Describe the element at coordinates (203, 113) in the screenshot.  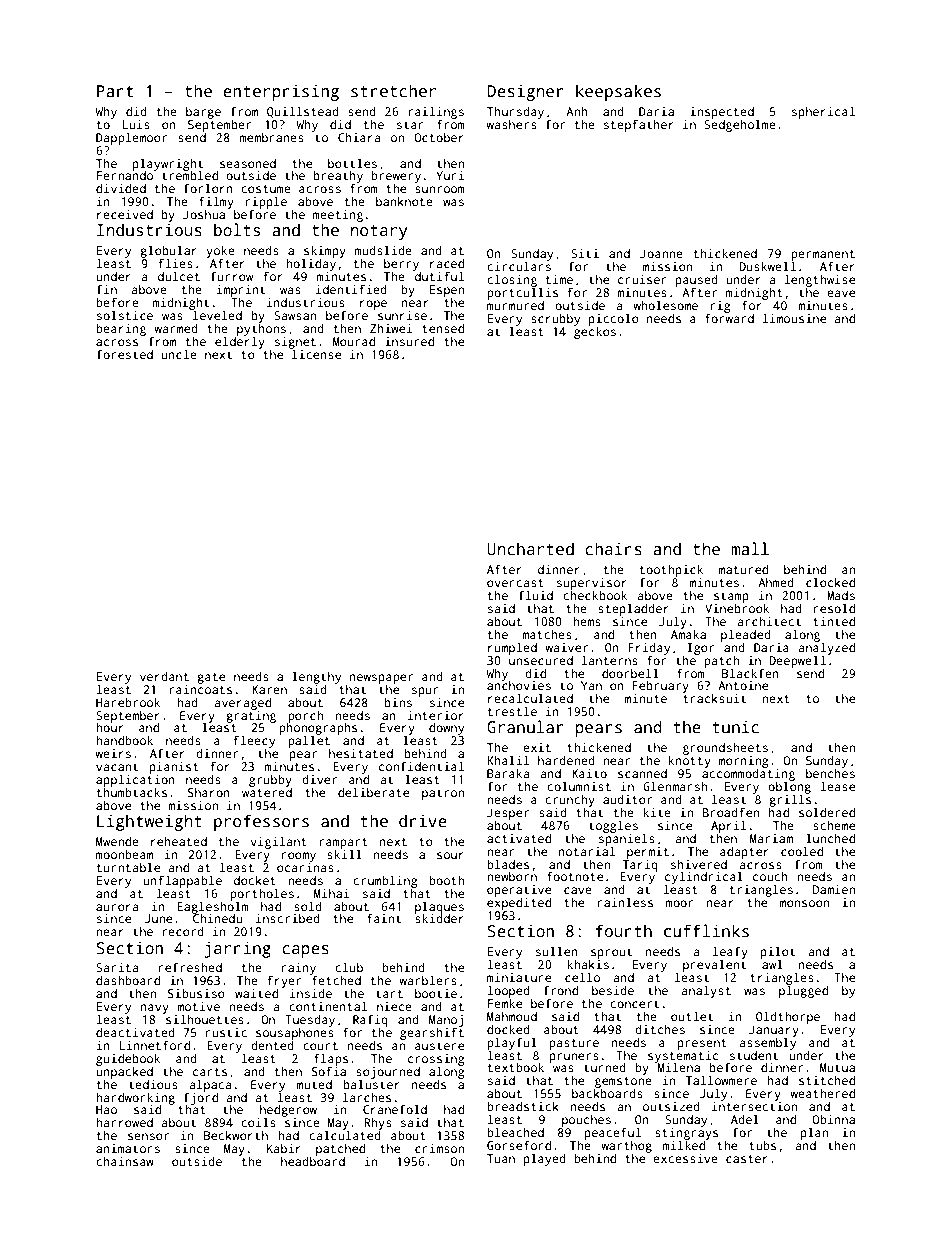
I see `barge` at that location.
